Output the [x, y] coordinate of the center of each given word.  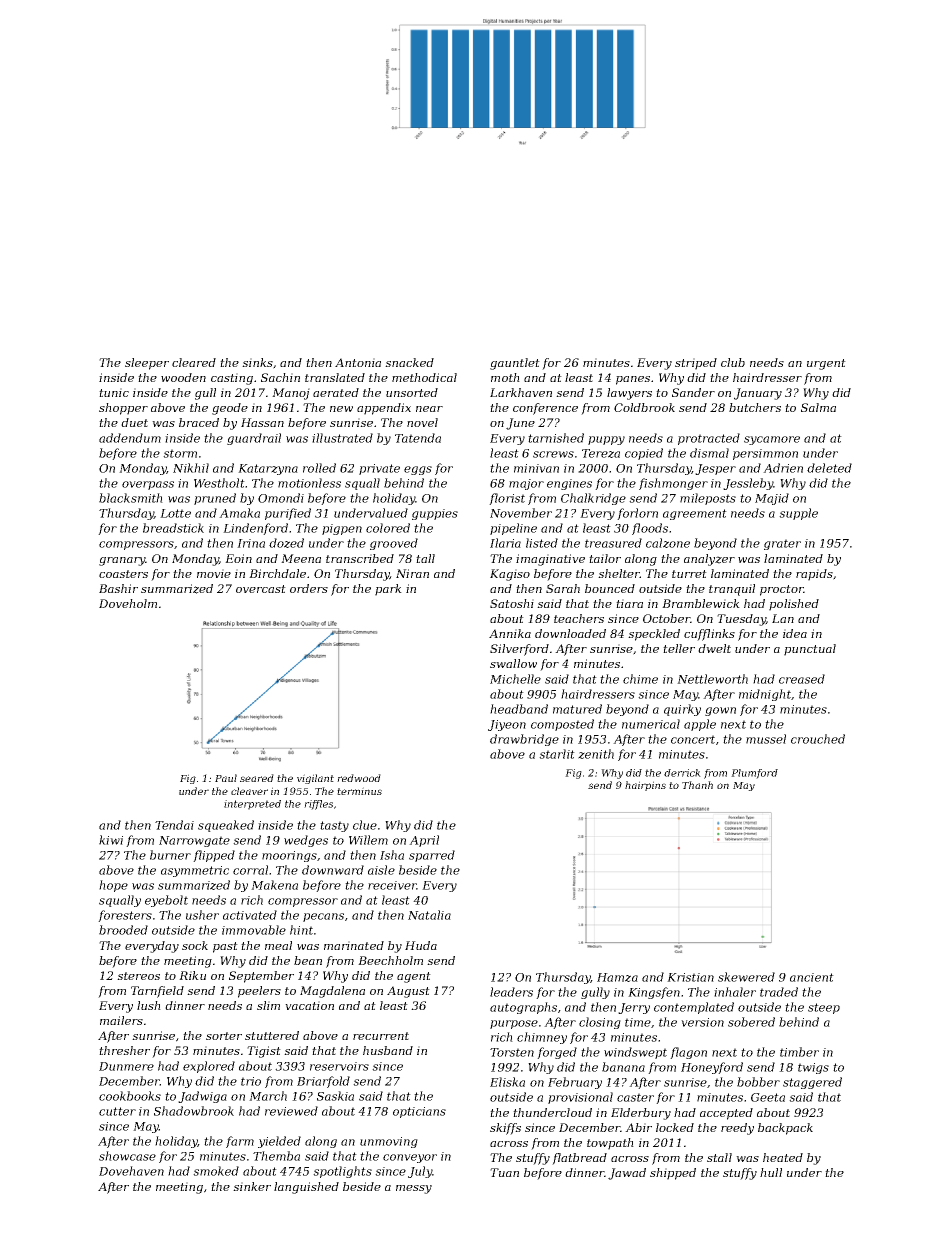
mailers [121, 1020]
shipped [673, 1174]
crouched [818, 739]
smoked [216, 1171]
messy [414, 1189]
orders [309, 588]
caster [635, 1097]
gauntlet [515, 364]
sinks [257, 362]
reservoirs [339, 1066]
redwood [359, 778]
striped [696, 364]
